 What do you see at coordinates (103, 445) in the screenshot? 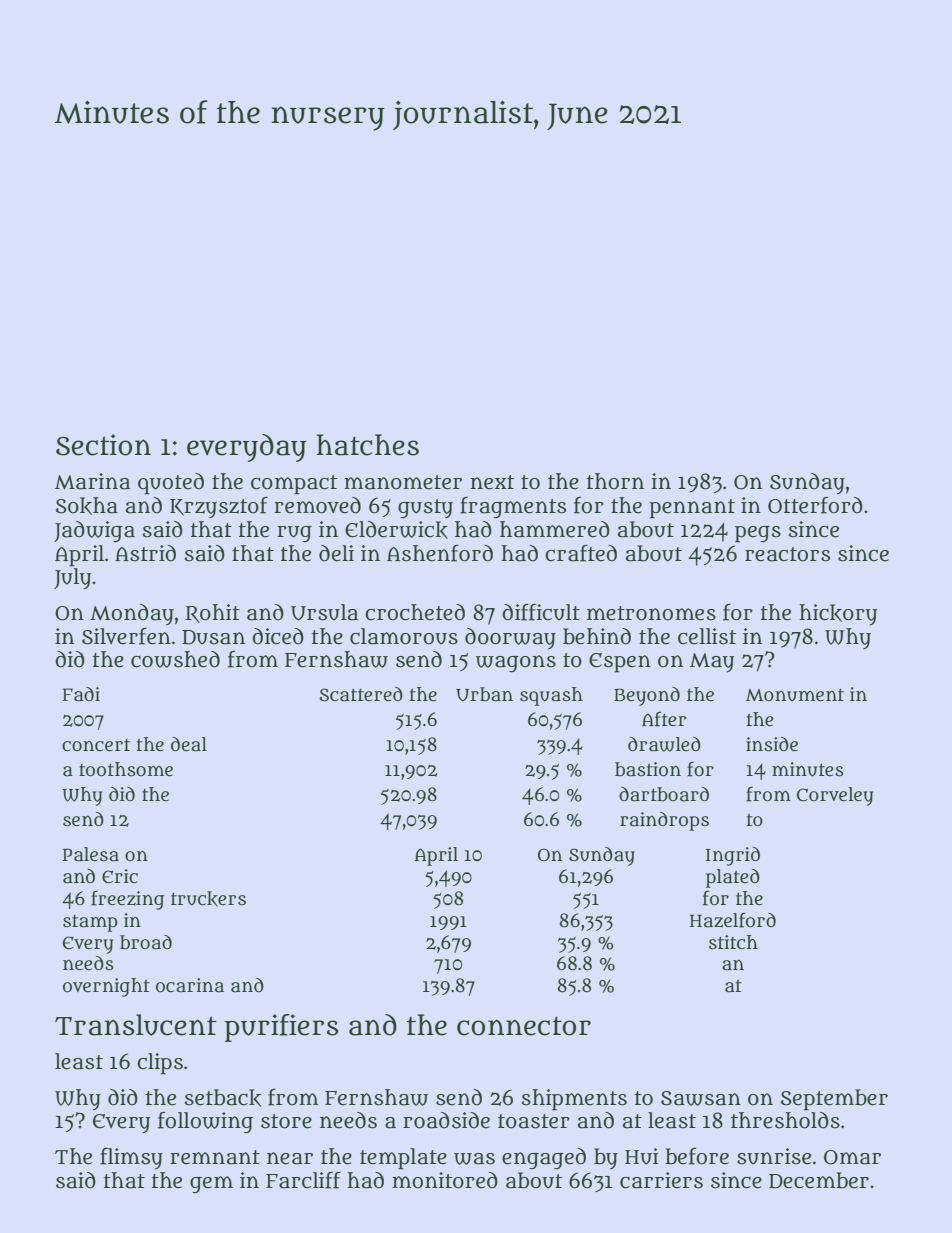
I see `Section` at bounding box center [103, 445].
